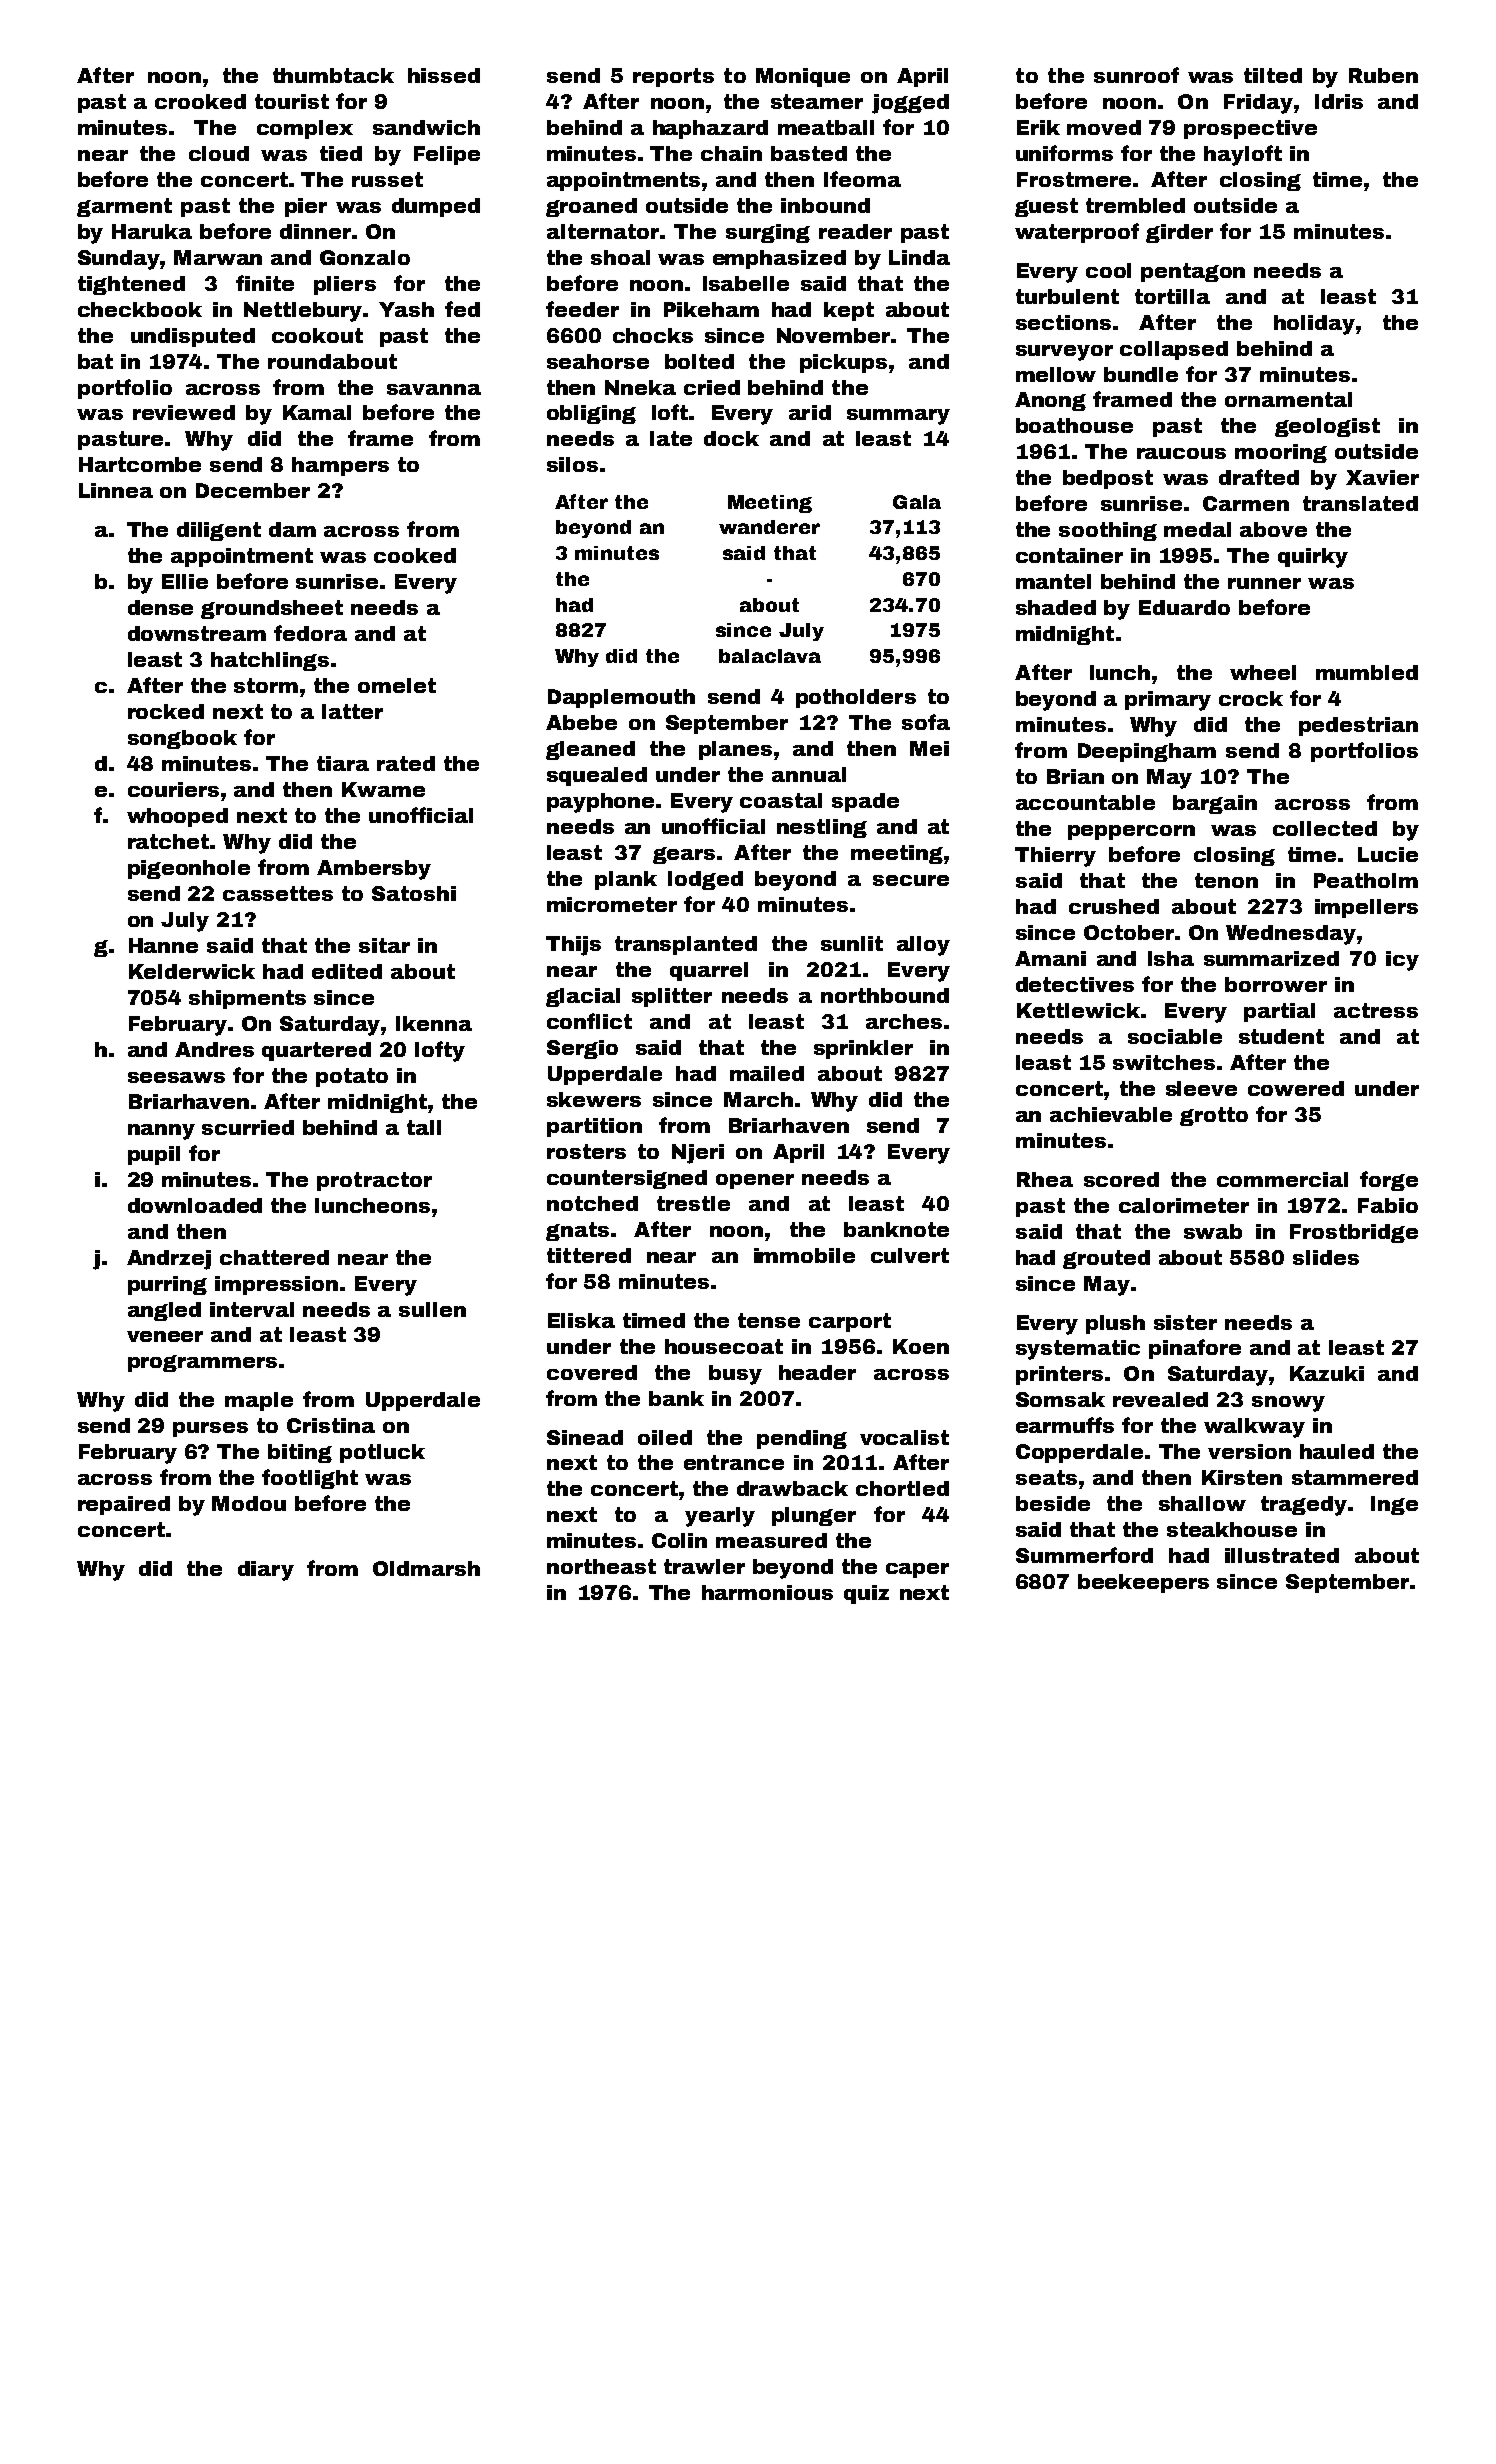 The width and height of the page is (1496, 2464). Describe the element at coordinates (1394, 1505) in the page. I see `Inge` at that location.
